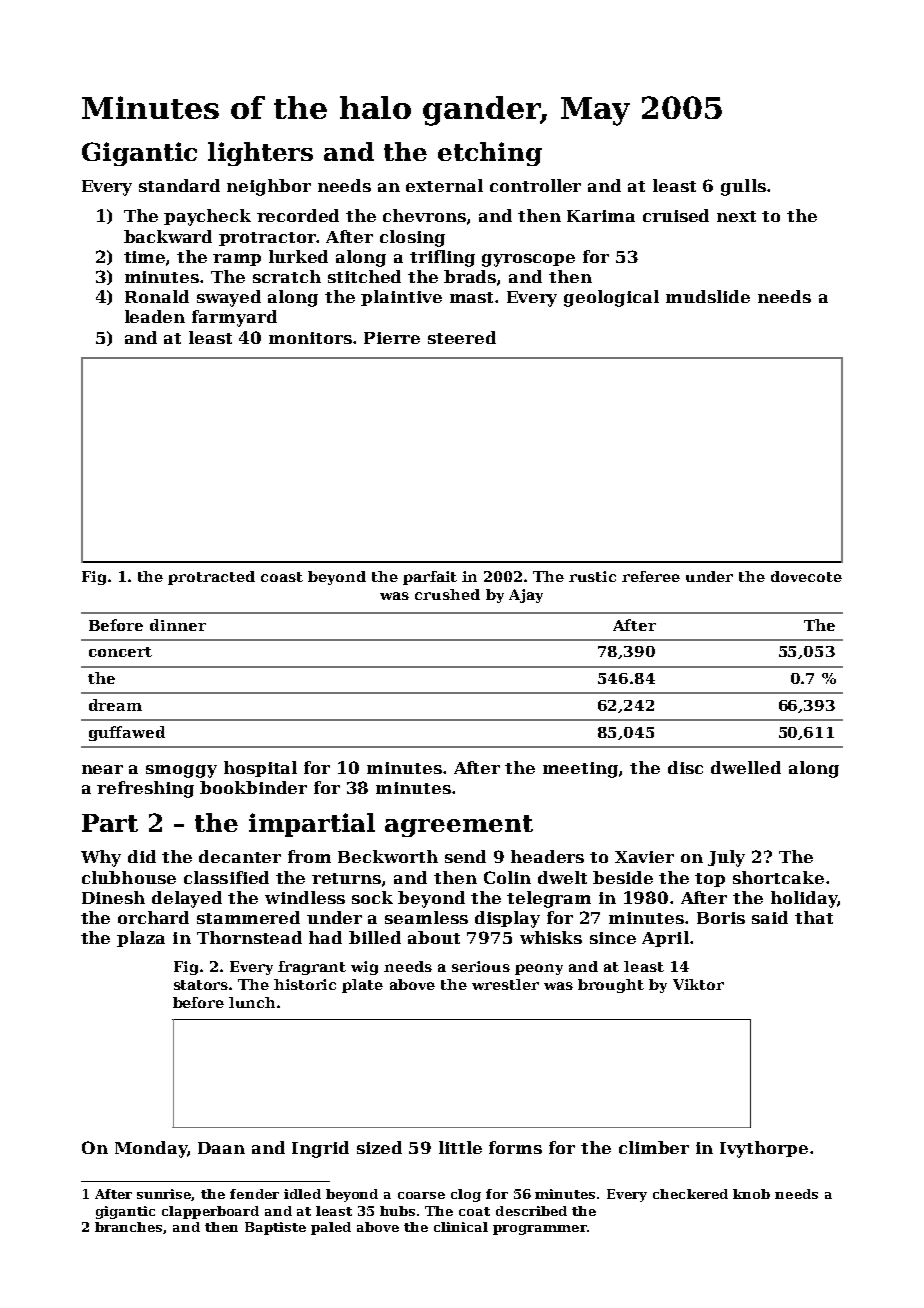  I want to click on mudslide, so click(708, 296).
